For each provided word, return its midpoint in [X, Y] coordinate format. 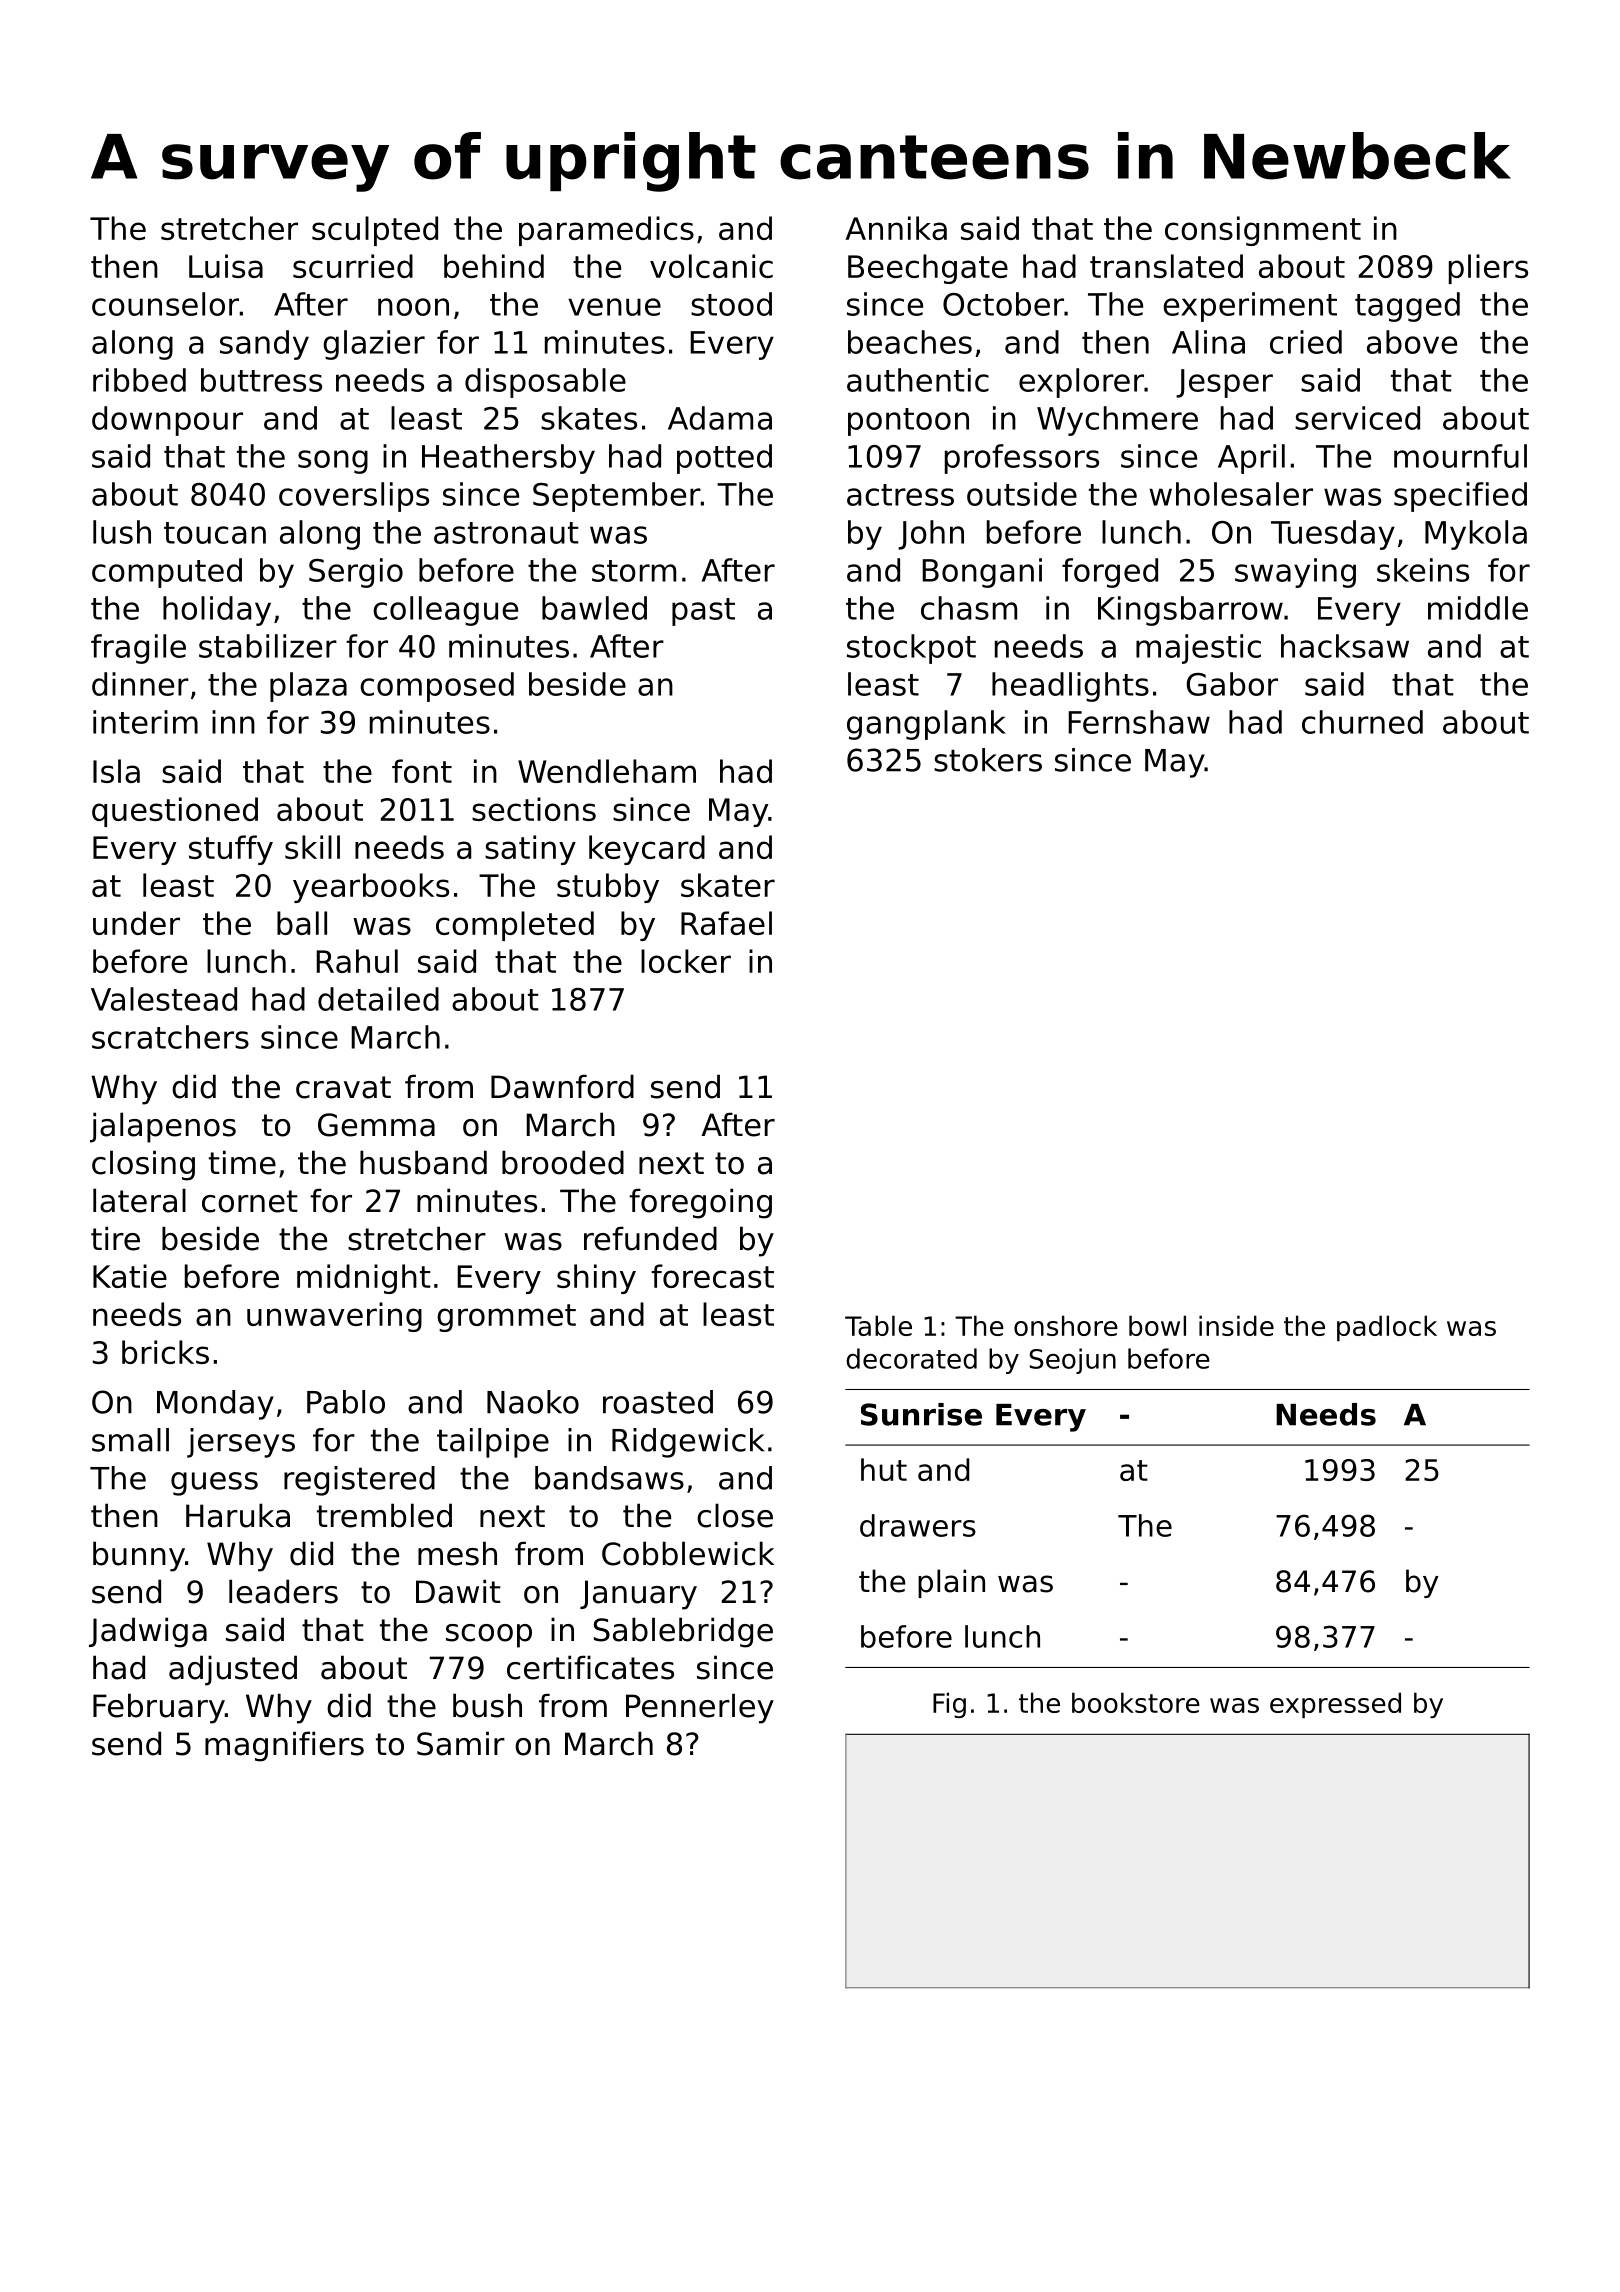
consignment [1263, 231]
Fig [949, 1705]
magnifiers [284, 1746]
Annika [896, 228]
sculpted [375, 231]
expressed [1335, 1705]
